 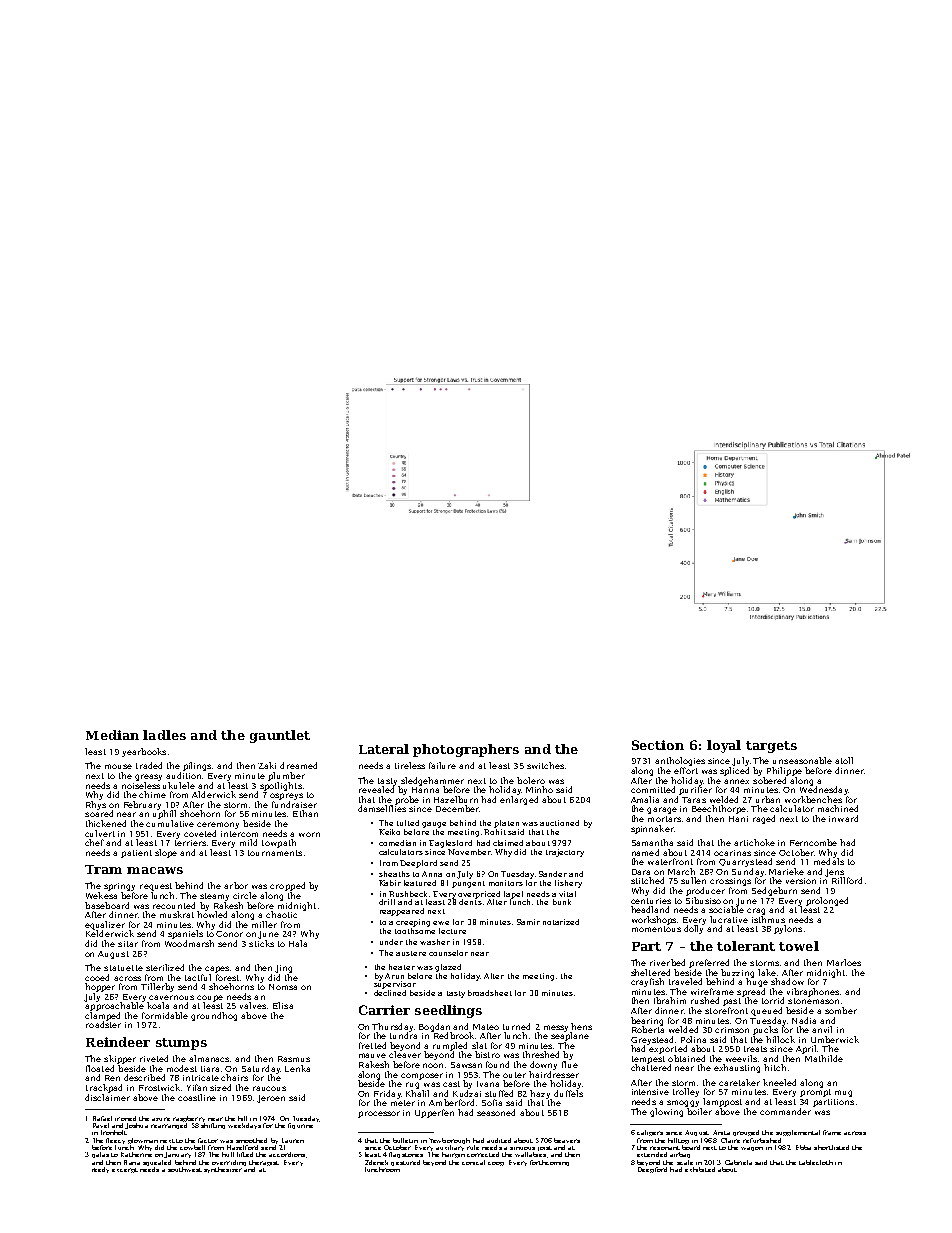 What do you see at coordinates (275, 853) in the screenshot?
I see `tournaments` at bounding box center [275, 853].
